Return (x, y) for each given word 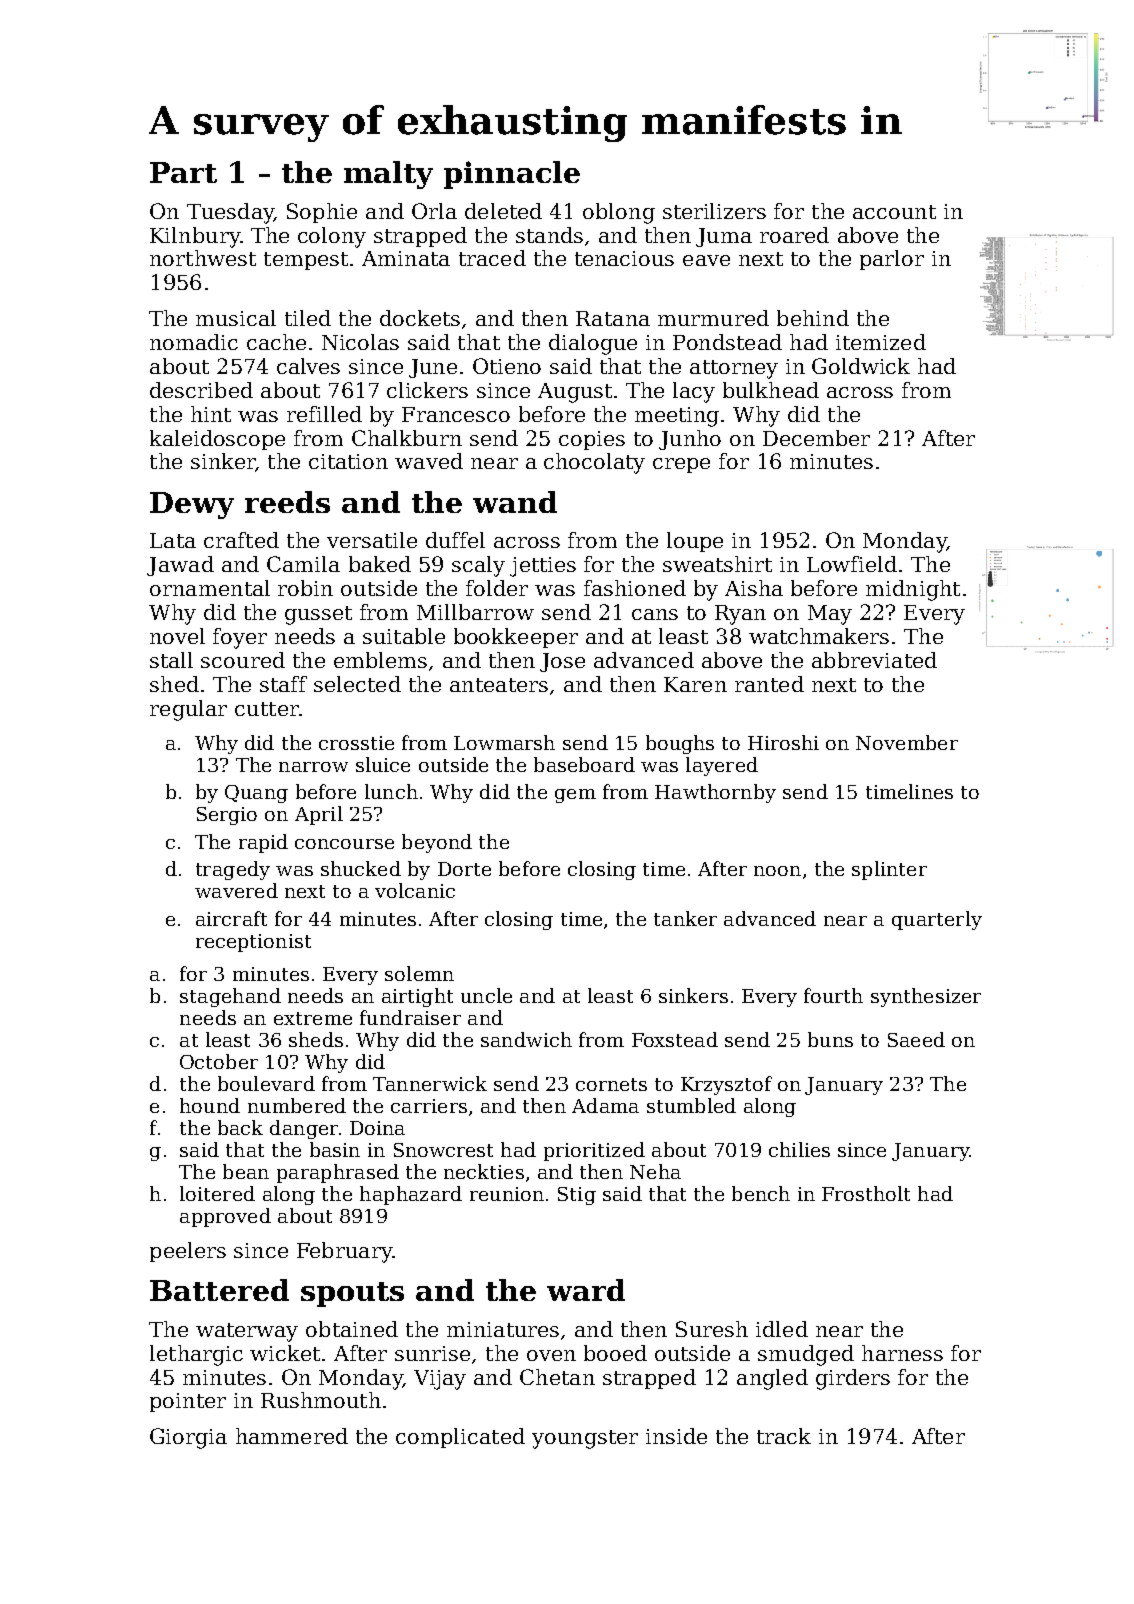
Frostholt (866, 1193)
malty (388, 175)
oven (551, 1355)
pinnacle (512, 175)
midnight (913, 590)
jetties (543, 567)
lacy (694, 392)
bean (246, 1171)
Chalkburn (407, 438)
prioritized (594, 1151)
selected (357, 684)
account (894, 212)
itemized (881, 342)
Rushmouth (321, 1400)
